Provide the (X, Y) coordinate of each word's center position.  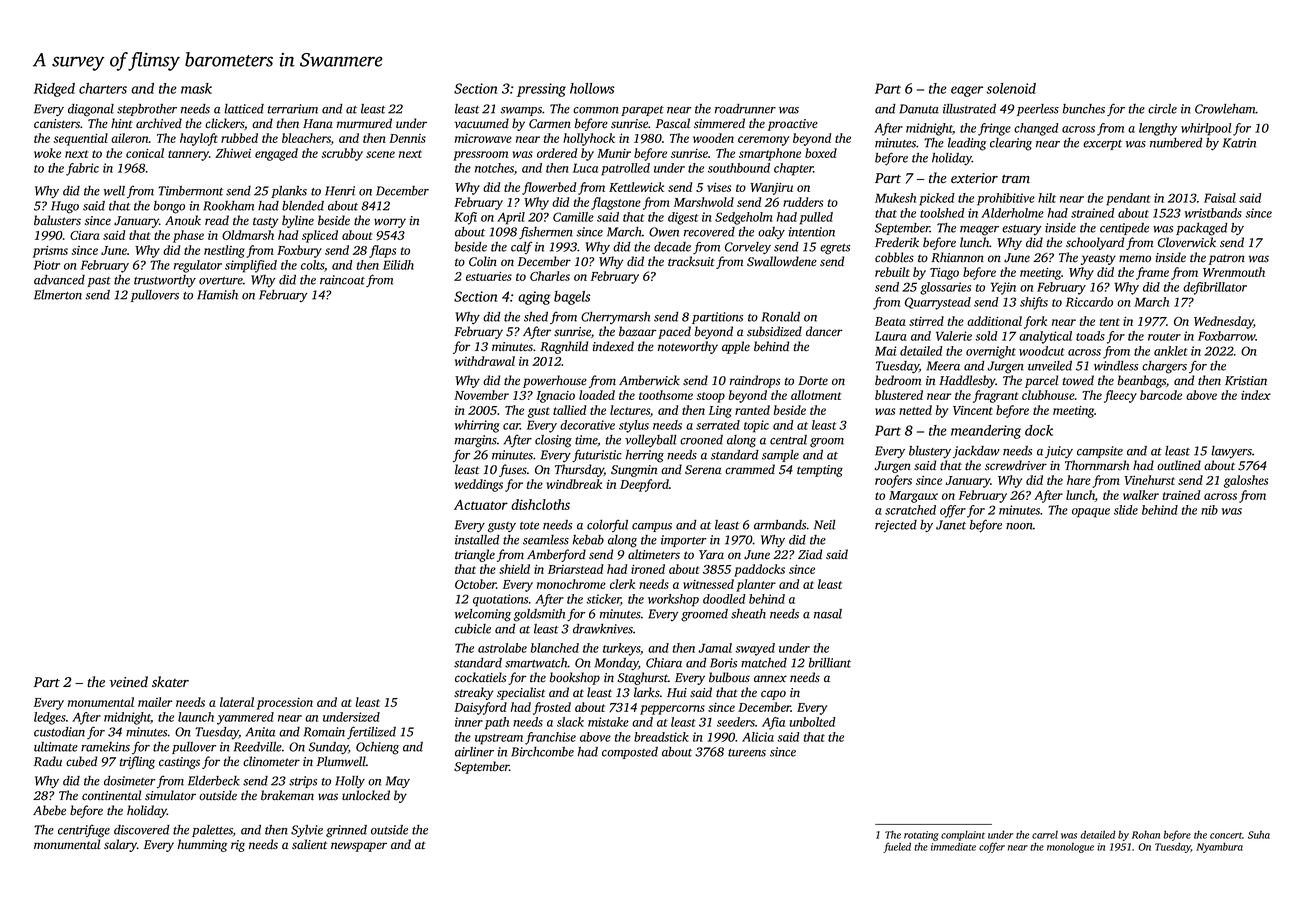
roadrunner (745, 109)
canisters (57, 124)
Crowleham (1225, 109)
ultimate (56, 747)
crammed (750, 469)
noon (1019, 526)
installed (477, 540)
